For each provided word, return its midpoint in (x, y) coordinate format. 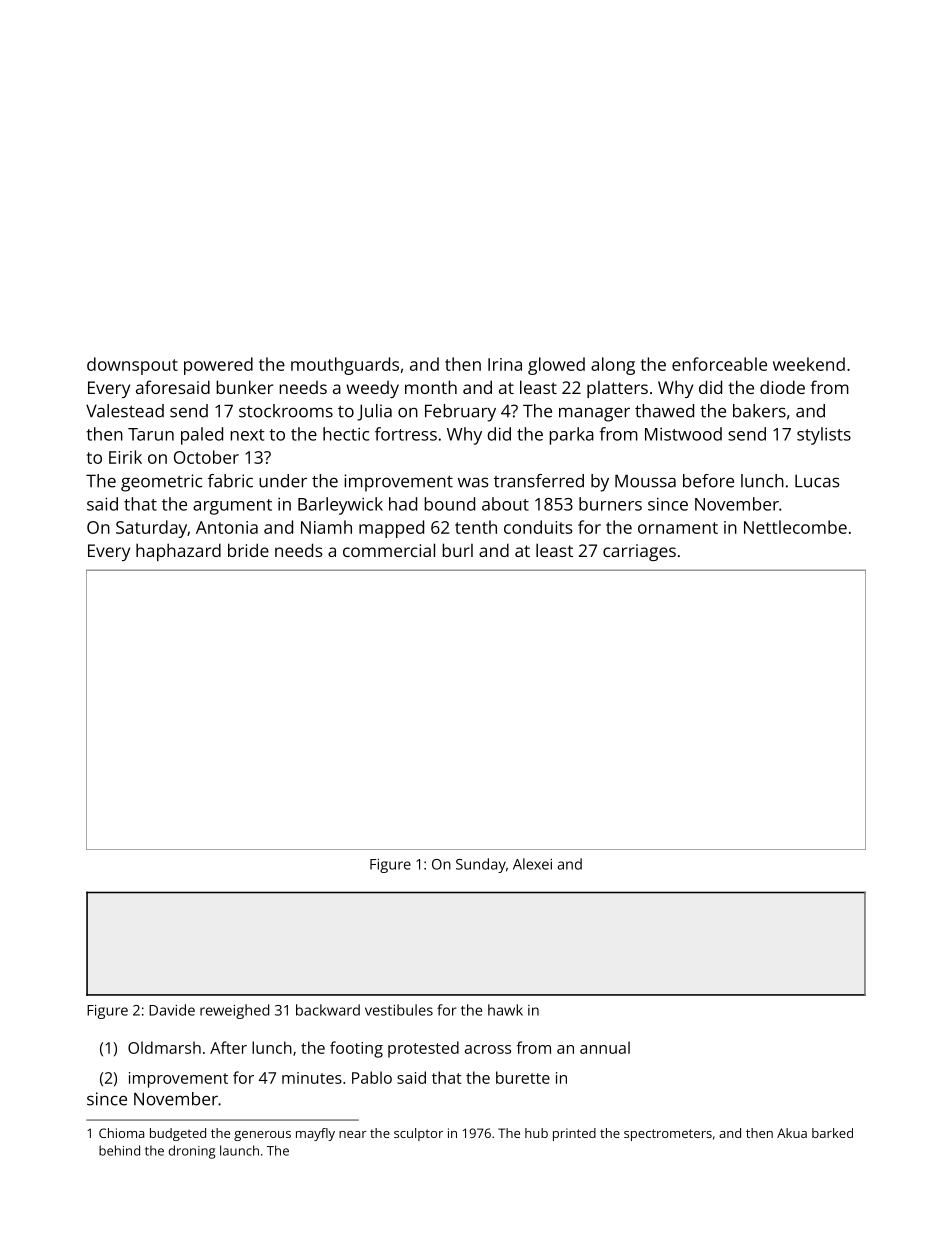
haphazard (178, 552)
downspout (132, 366)
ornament (678, 528)
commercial (389, 550)
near (353, 1134)
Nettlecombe (795, 527)
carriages (639, 552)
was (473, 482)
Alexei (532, 864)
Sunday (481, 865)
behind (119, 1150)
